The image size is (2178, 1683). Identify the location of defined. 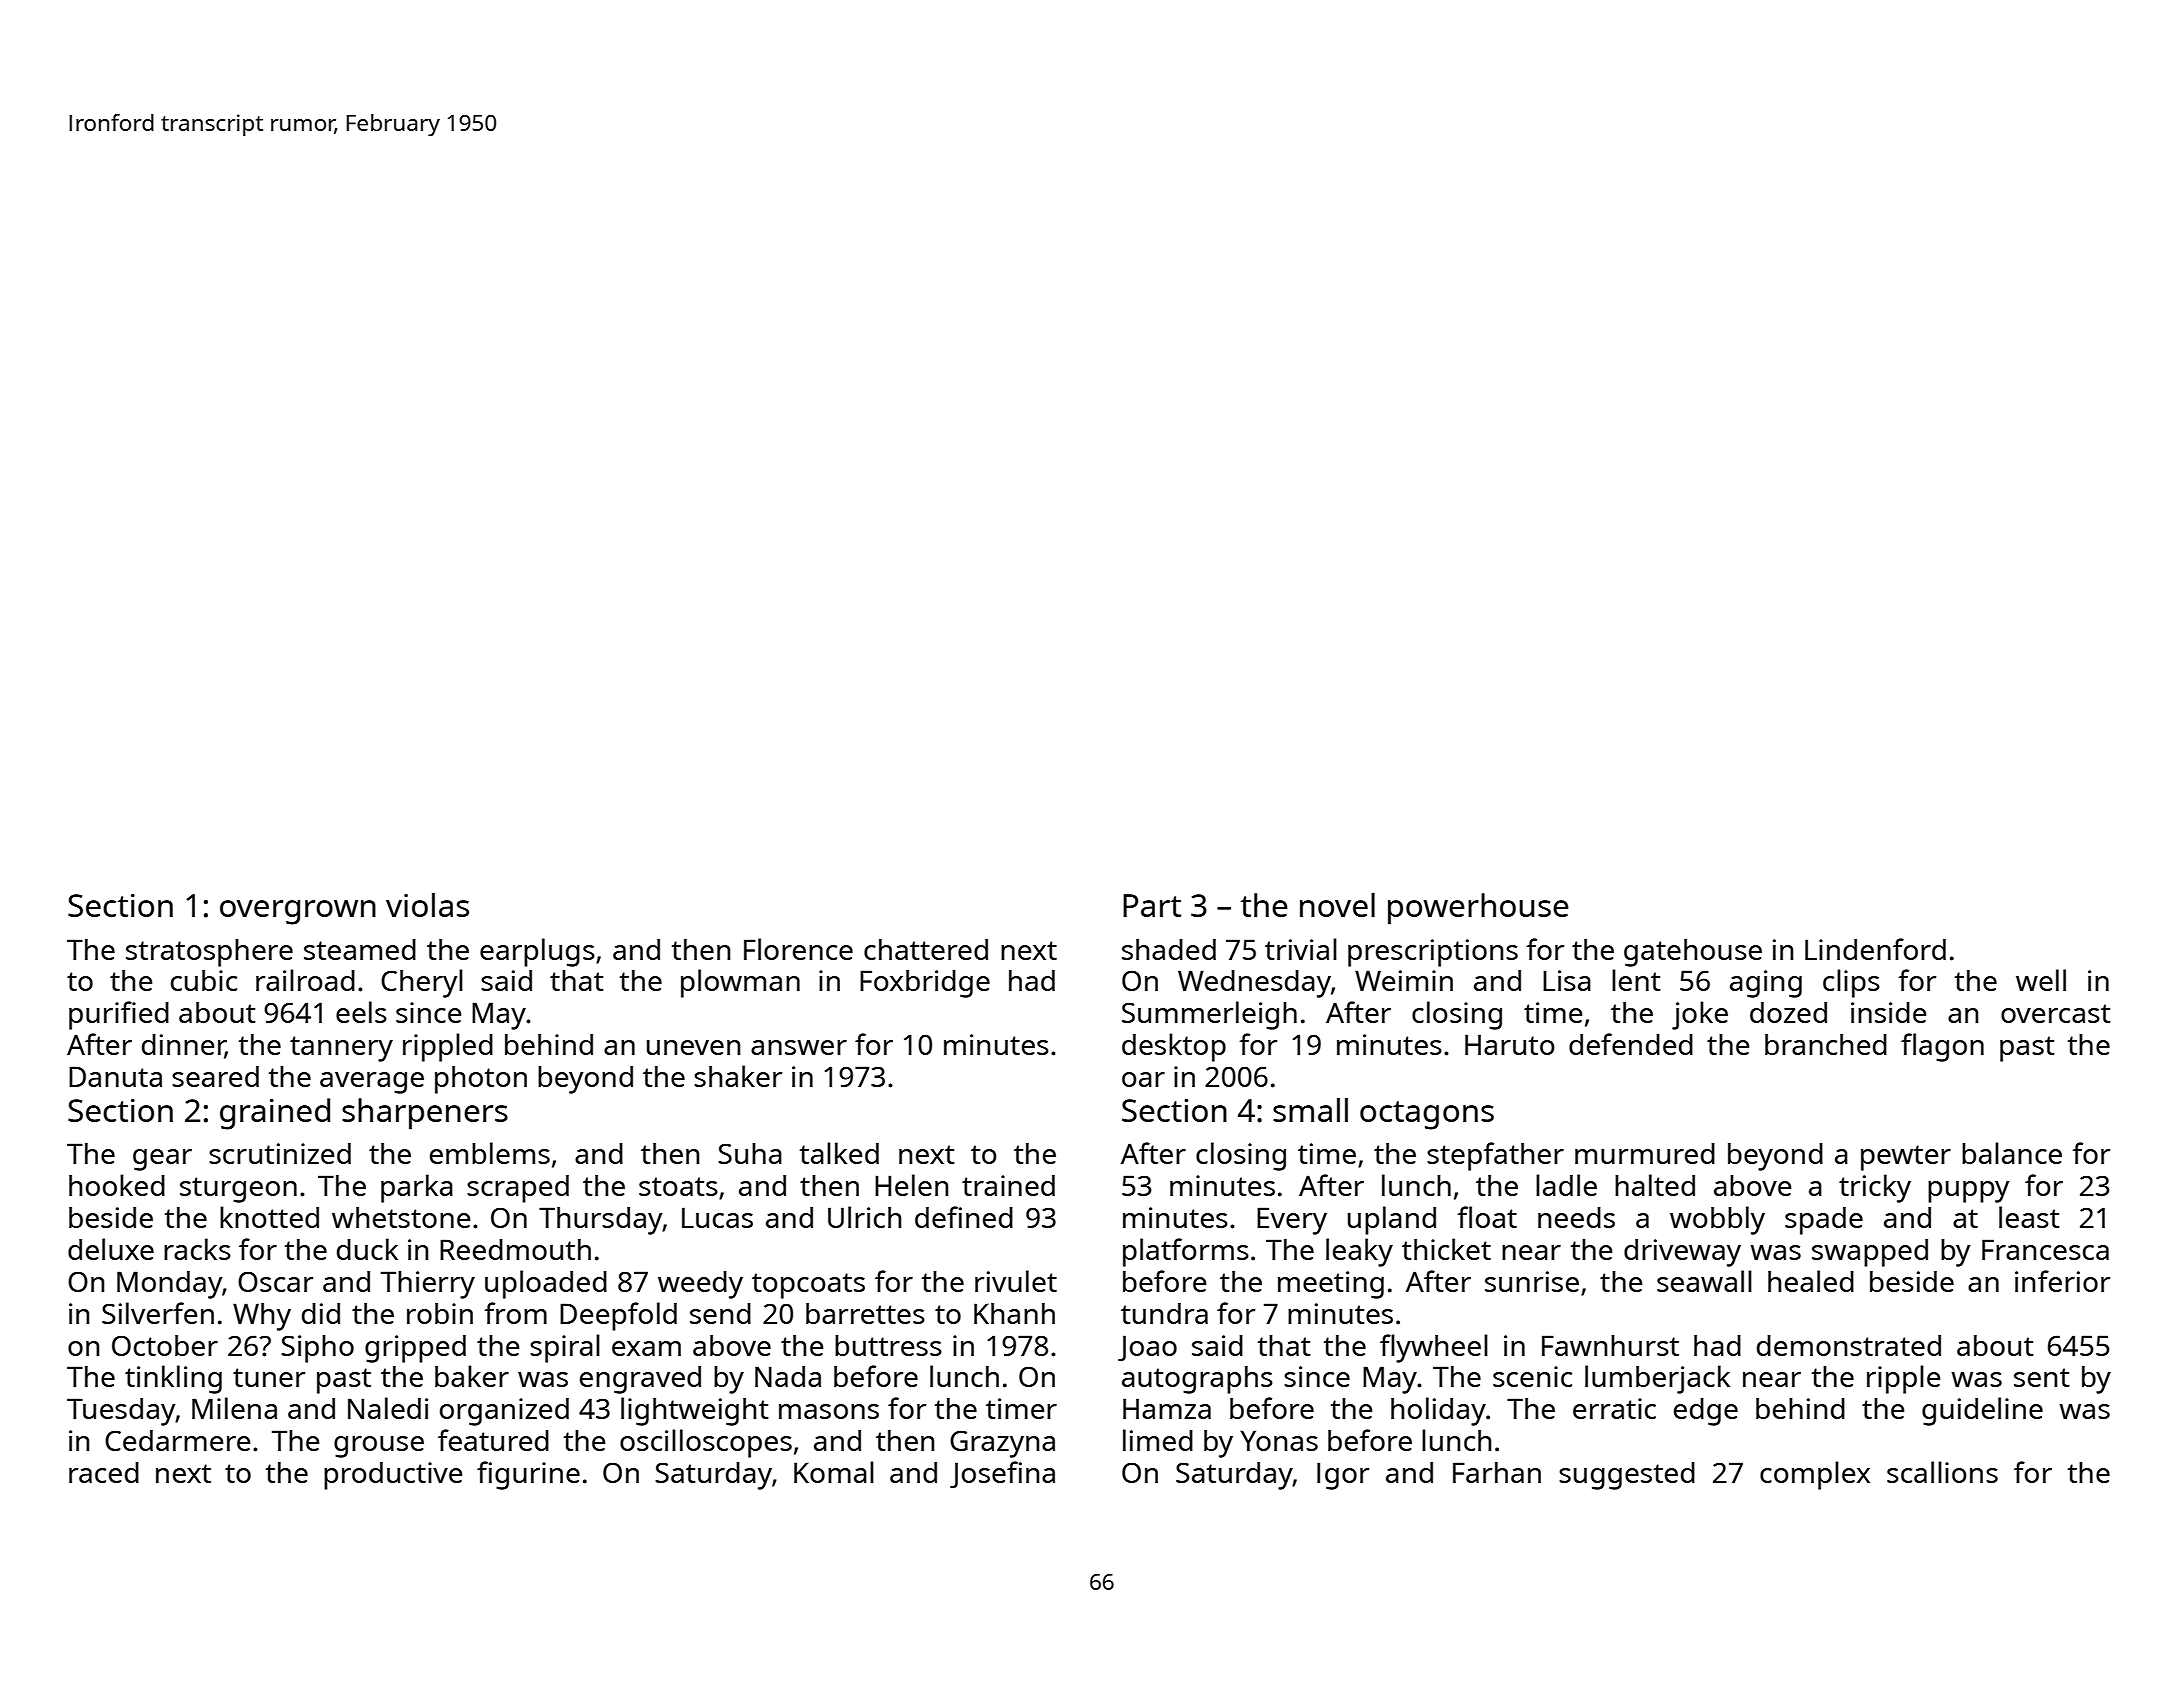
(964, 1217).
